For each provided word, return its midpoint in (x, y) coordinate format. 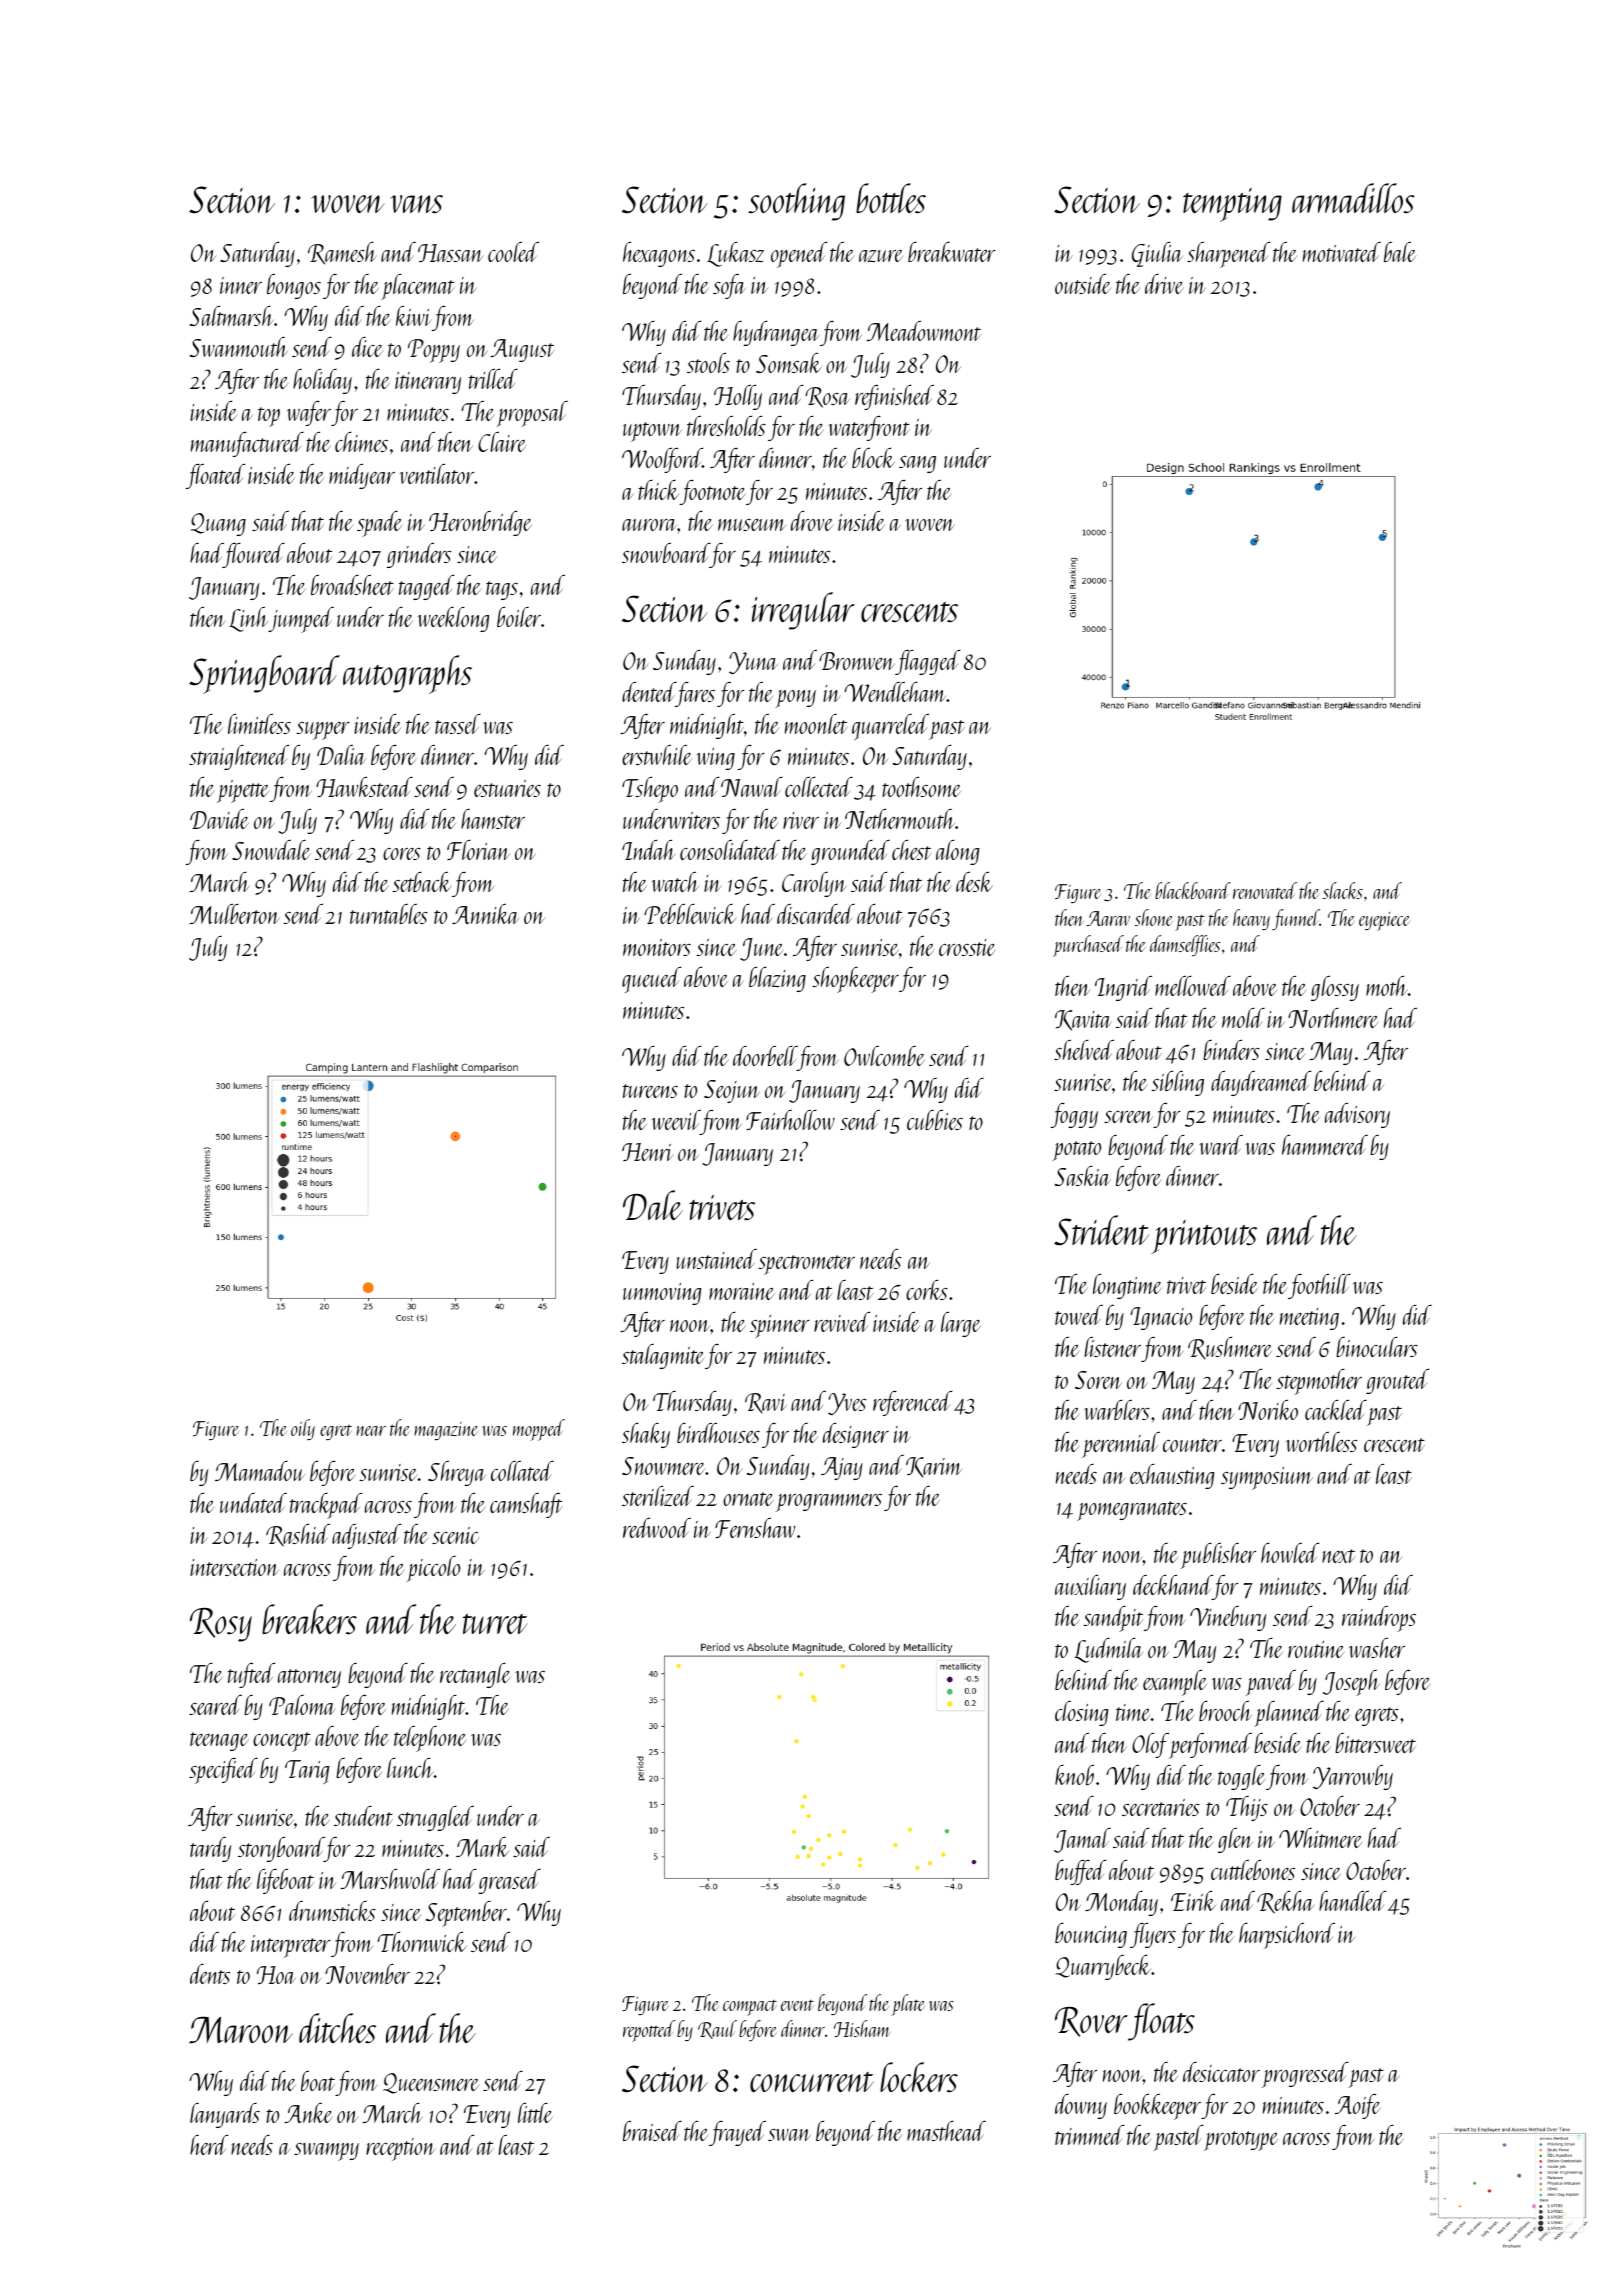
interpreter (291, 1946)
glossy (1335, 988)
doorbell (765, 1056)
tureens (650, 1091)
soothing (796, 202)
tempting (1232, 205)
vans (416, 204)
